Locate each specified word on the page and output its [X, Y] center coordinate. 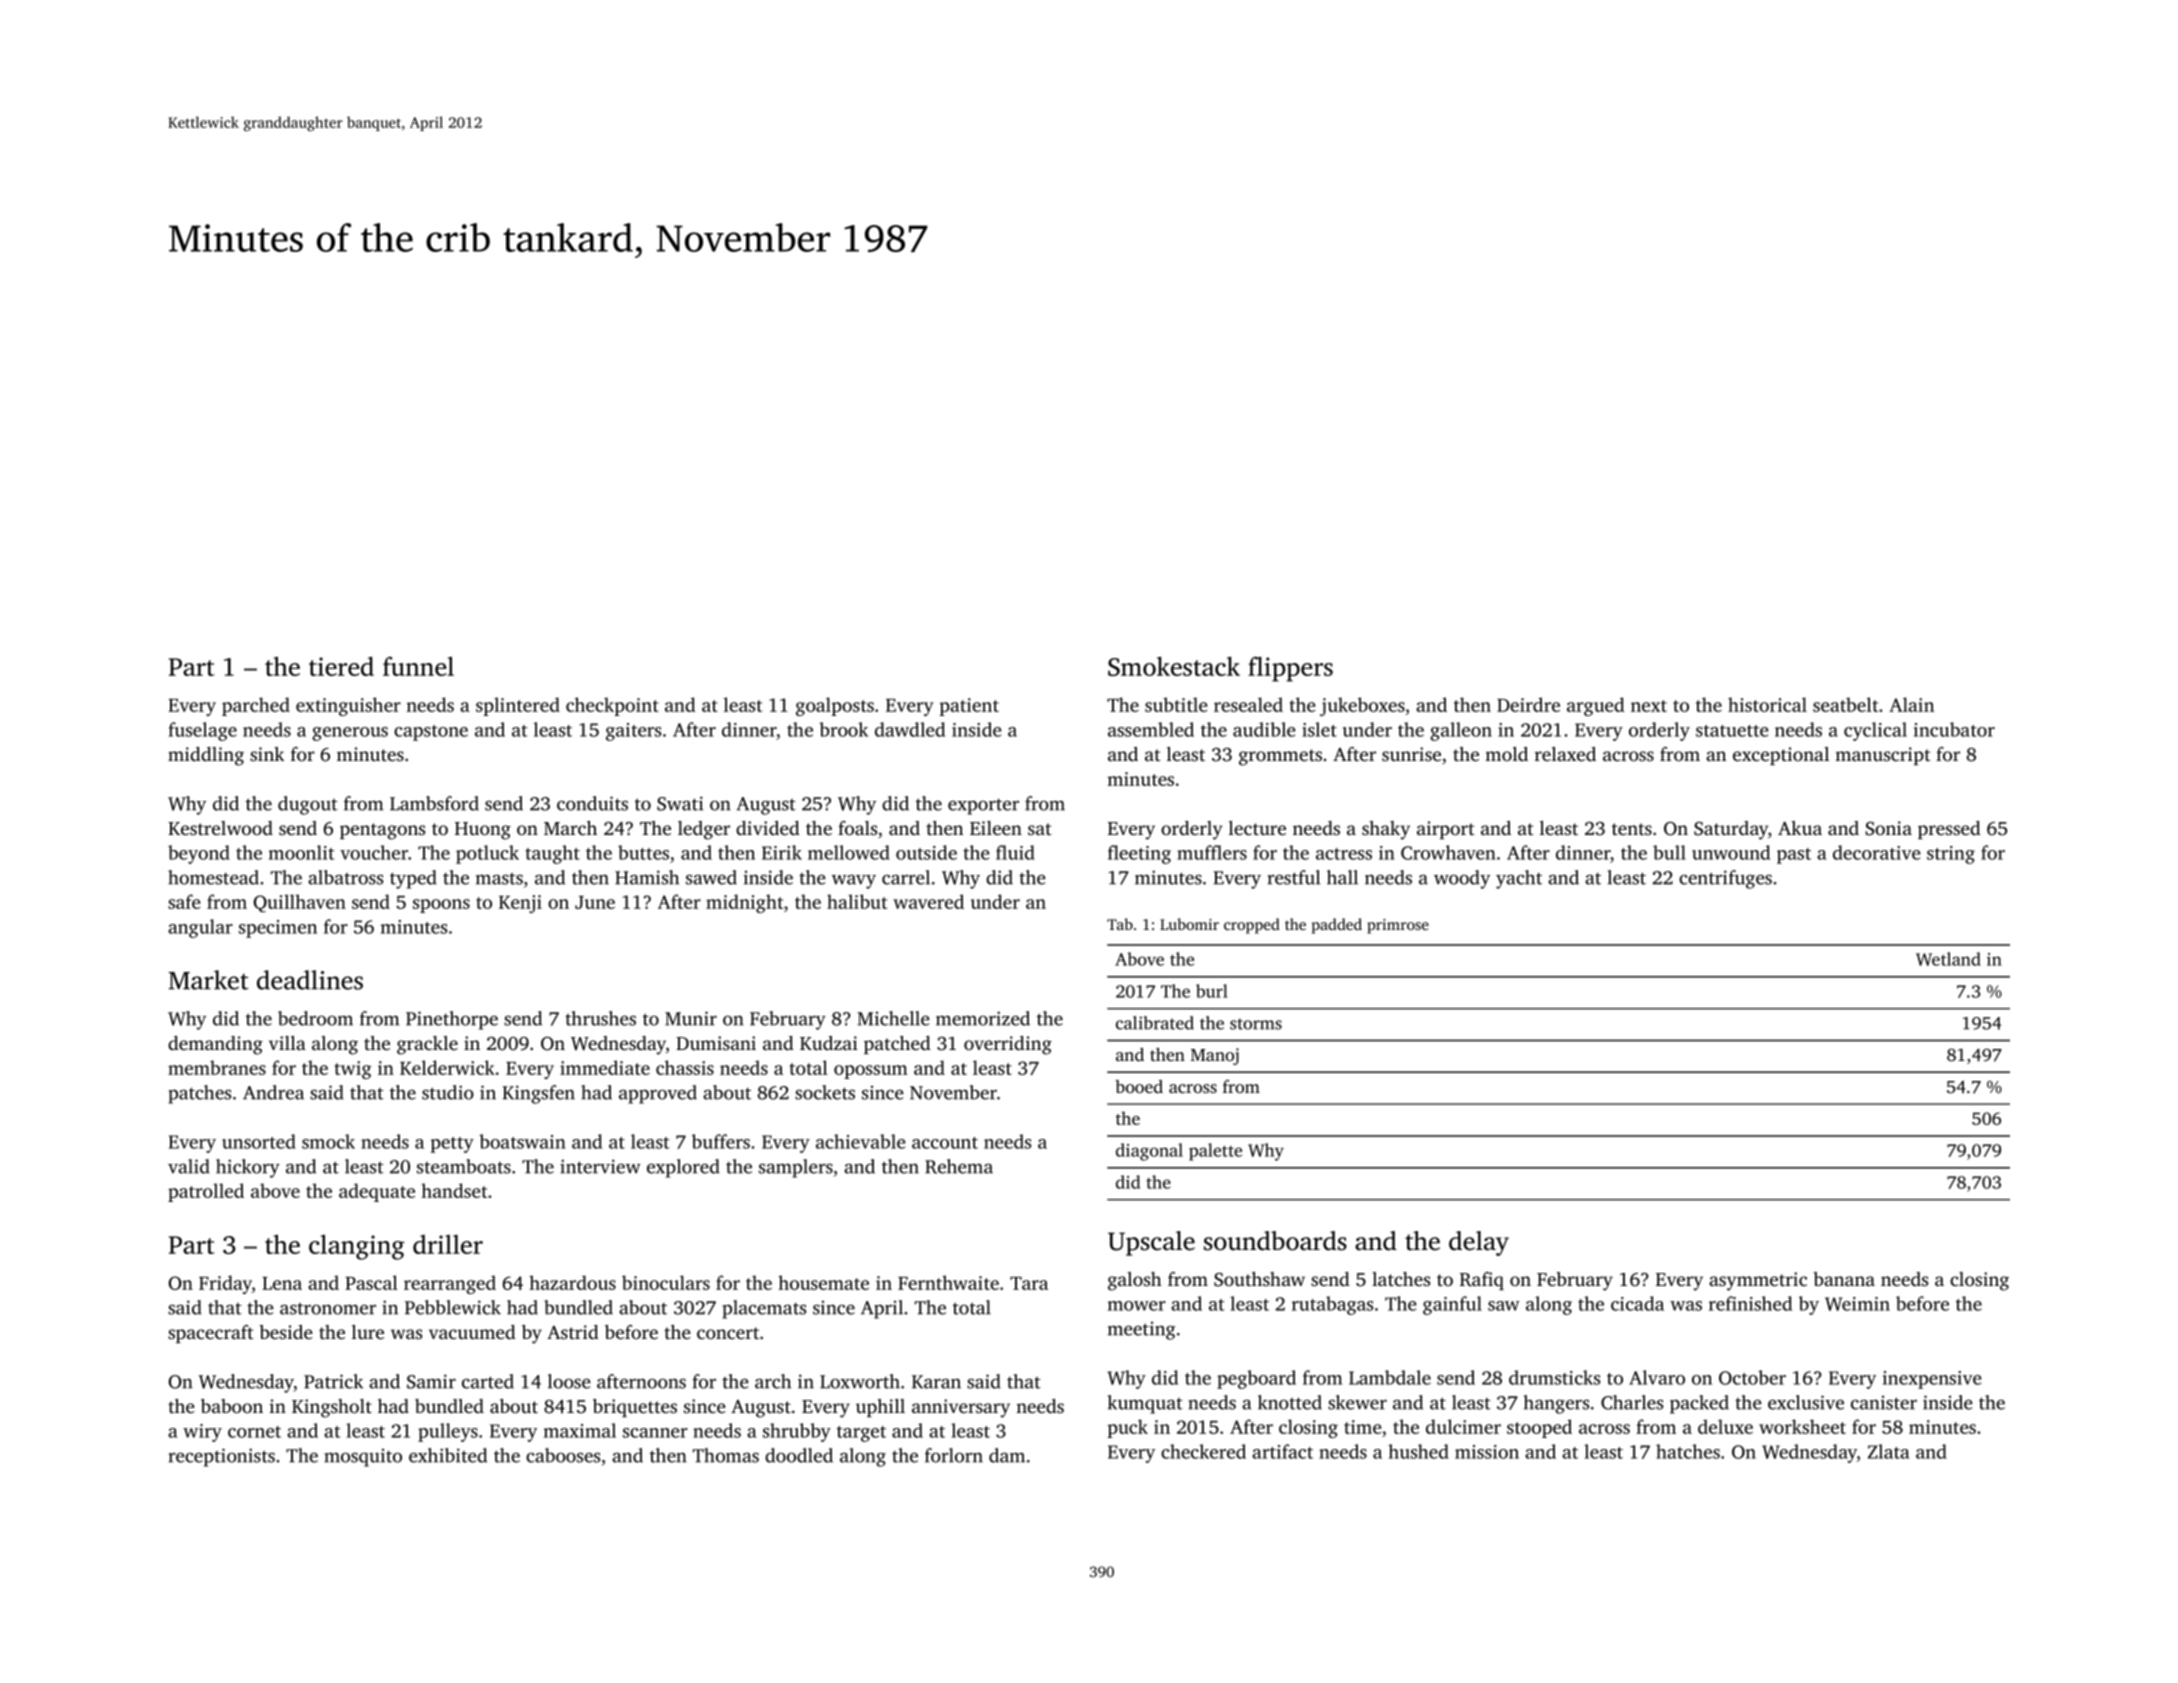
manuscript [1883, 756]
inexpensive [1932, 1380]
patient [969, 707]
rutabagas [1332, 1305]
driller [448, 1244]
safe [184, 901]
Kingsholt [332, 1408]
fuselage [203, 731]
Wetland [1948, 959]
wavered [928, 901]
